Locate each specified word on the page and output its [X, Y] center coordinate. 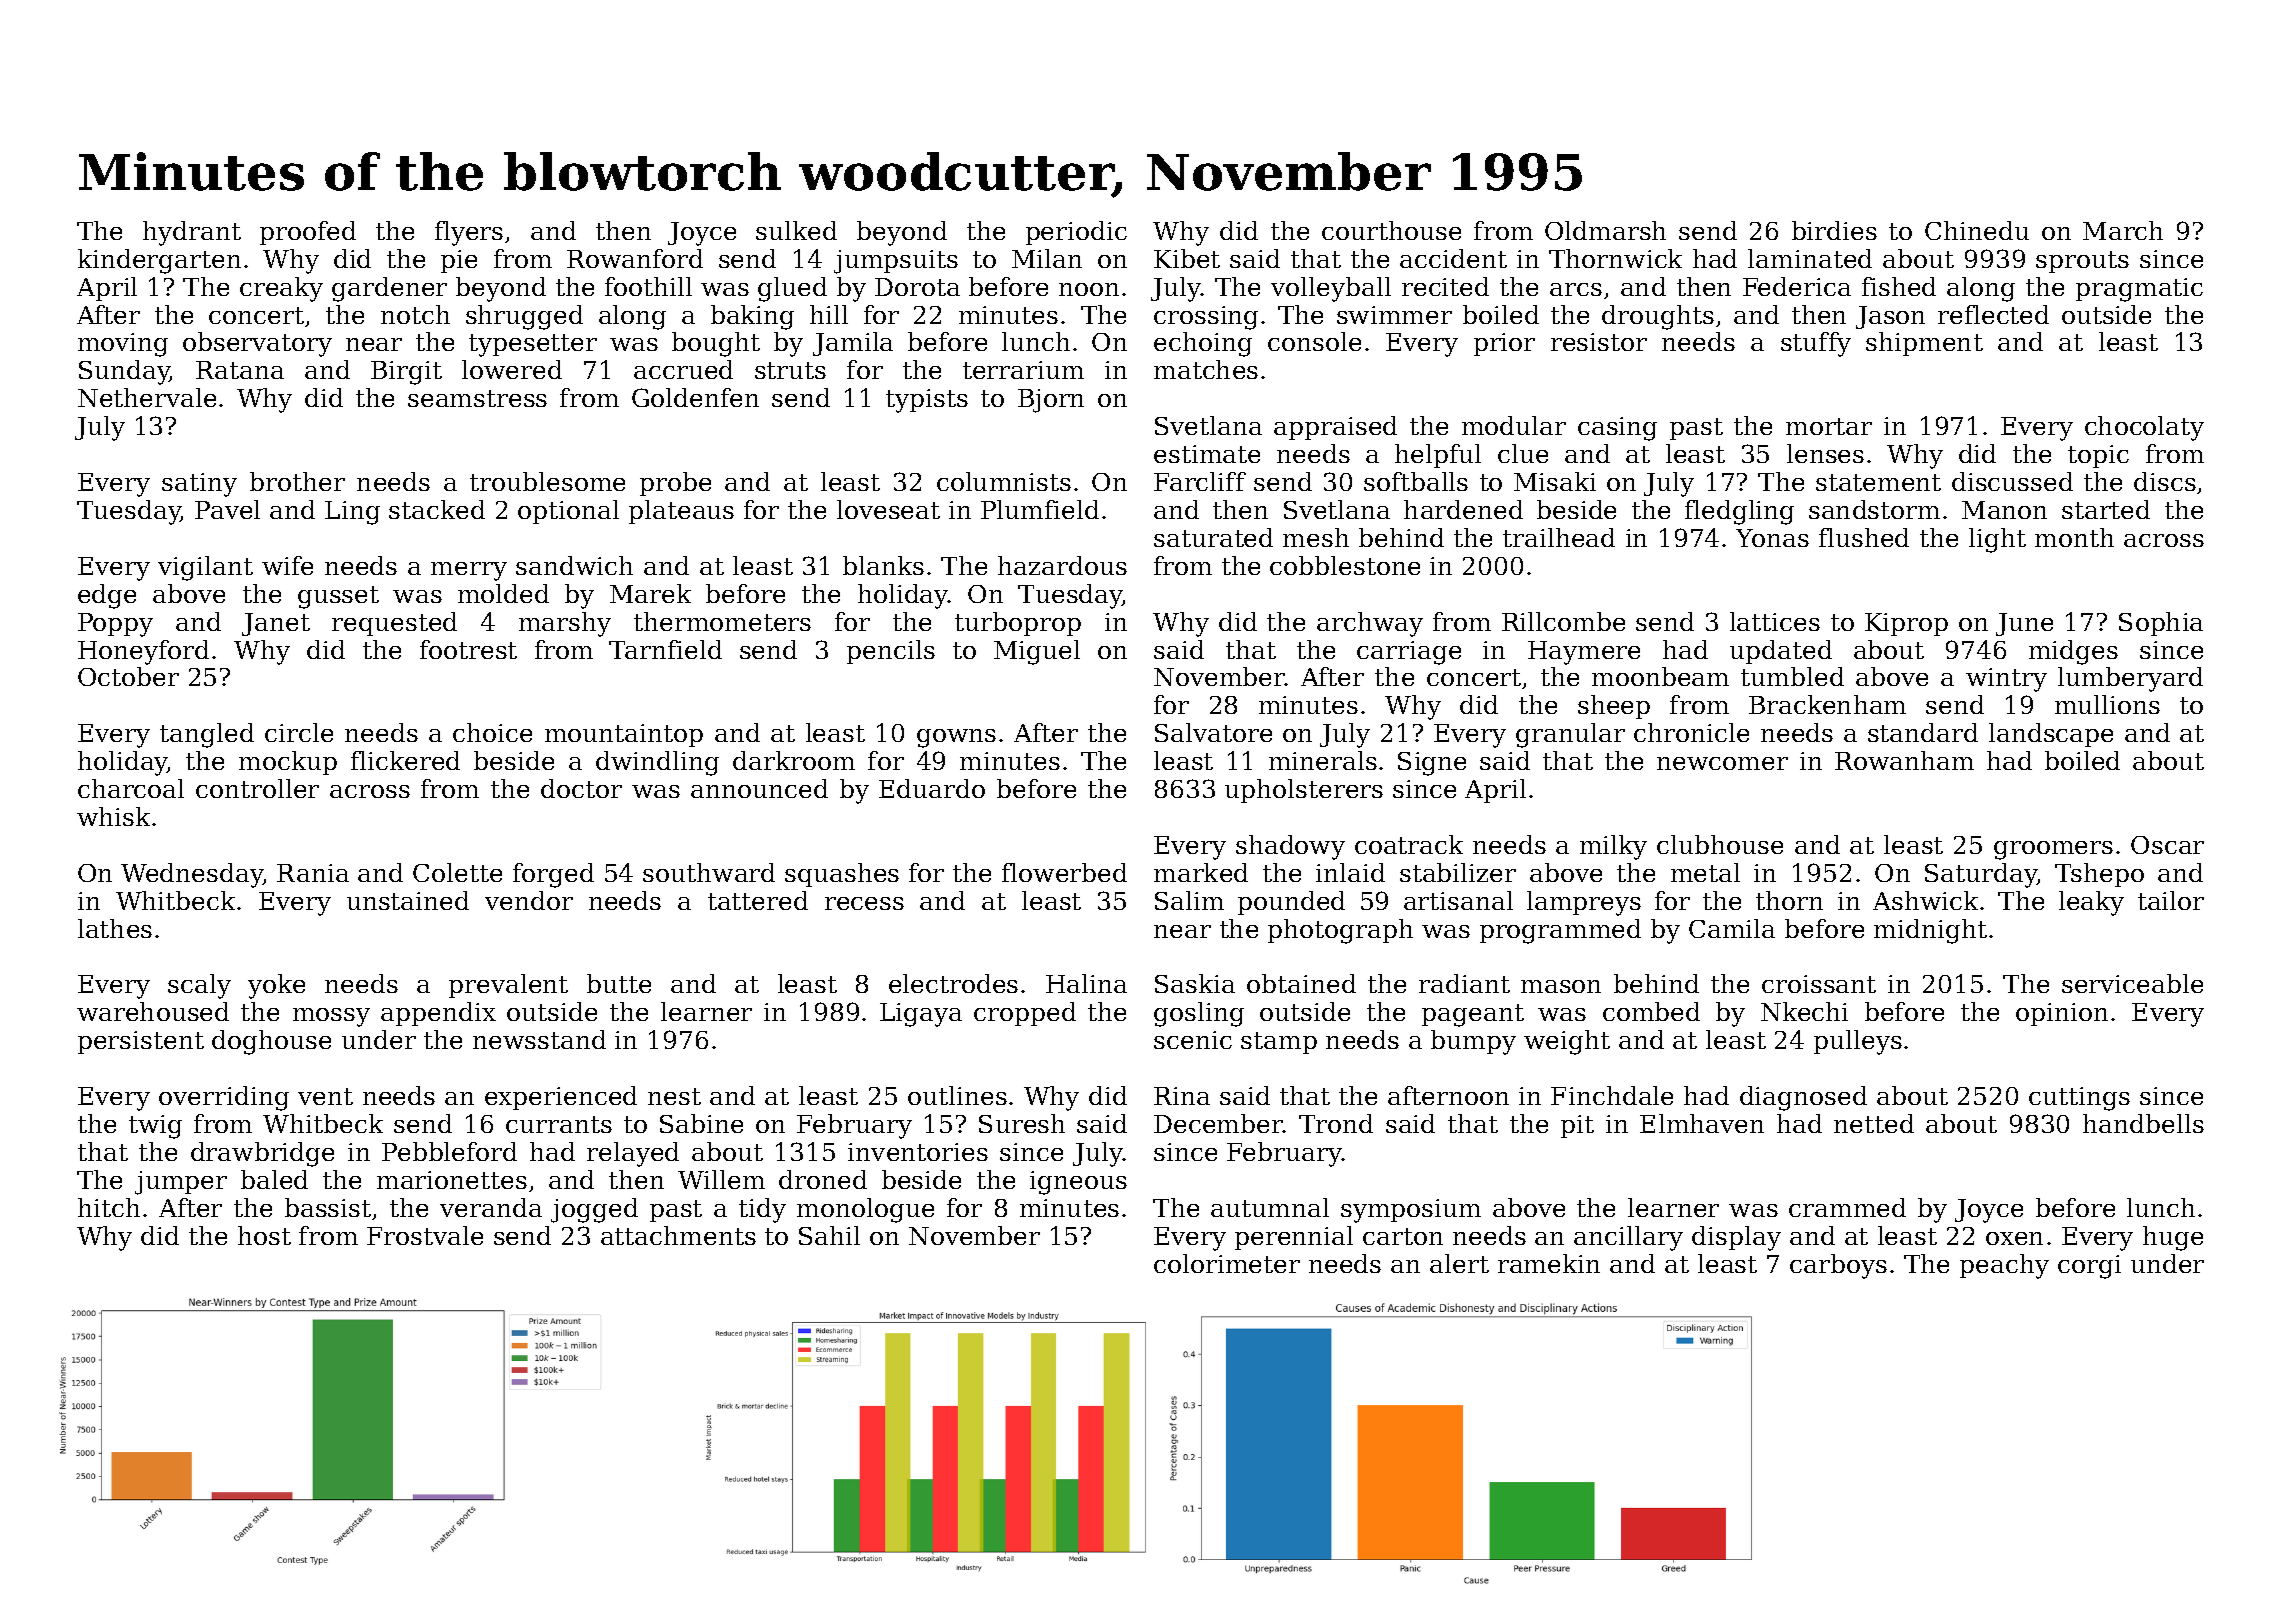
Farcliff [1200, 481]
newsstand [539, 1039]
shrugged [524, 317]
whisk [113, 816]
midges [2073, 652]
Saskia [1195, 983]
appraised [1335, 428]
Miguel [1037, 652]
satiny [199, 485]
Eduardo [932, 788]
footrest [468, 649]
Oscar [2167, 845]
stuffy [1816, 344]
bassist [328, 1207]
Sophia [2161, 624]
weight [1567, 1042]
